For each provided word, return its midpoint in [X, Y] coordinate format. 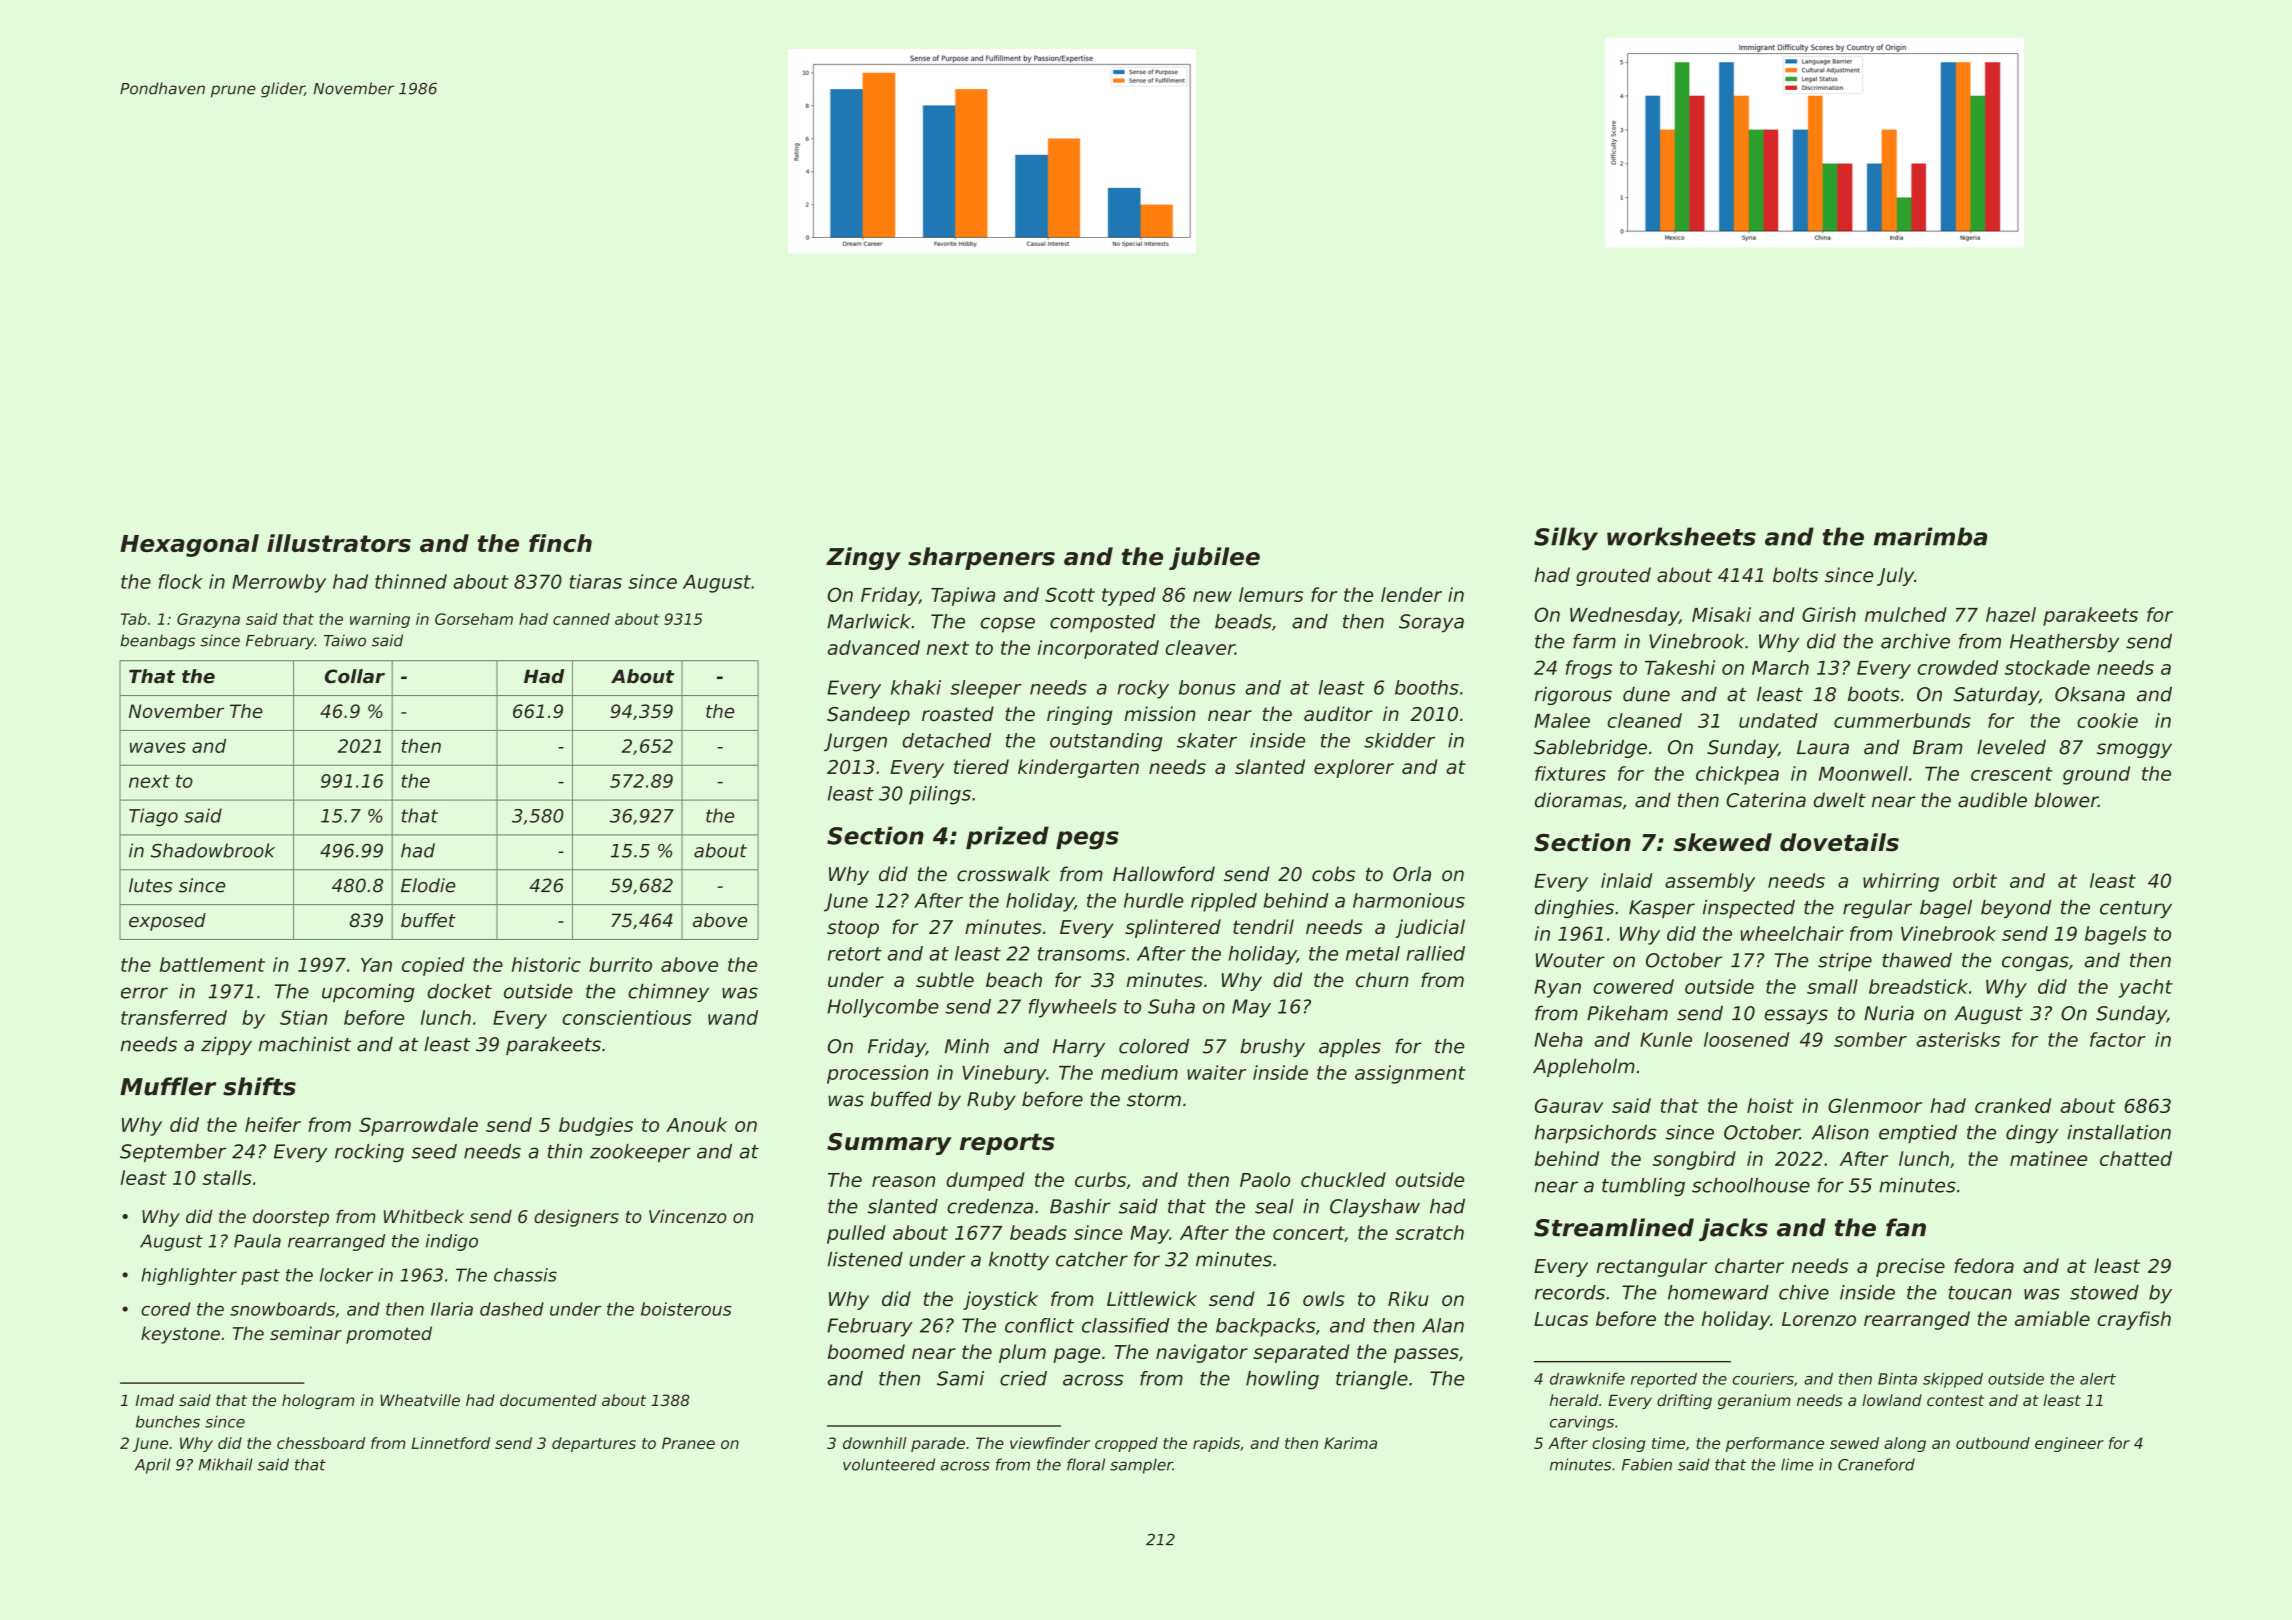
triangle [1372, 1380]
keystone [180, 1335]
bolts [1795, 575]
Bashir [1080, 1206]
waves [158, 747]
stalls [227, 1177]
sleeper [986, 689]
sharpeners [981, 558]
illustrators [339, 543]
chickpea [1737, 775]
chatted [2136, 1158]
